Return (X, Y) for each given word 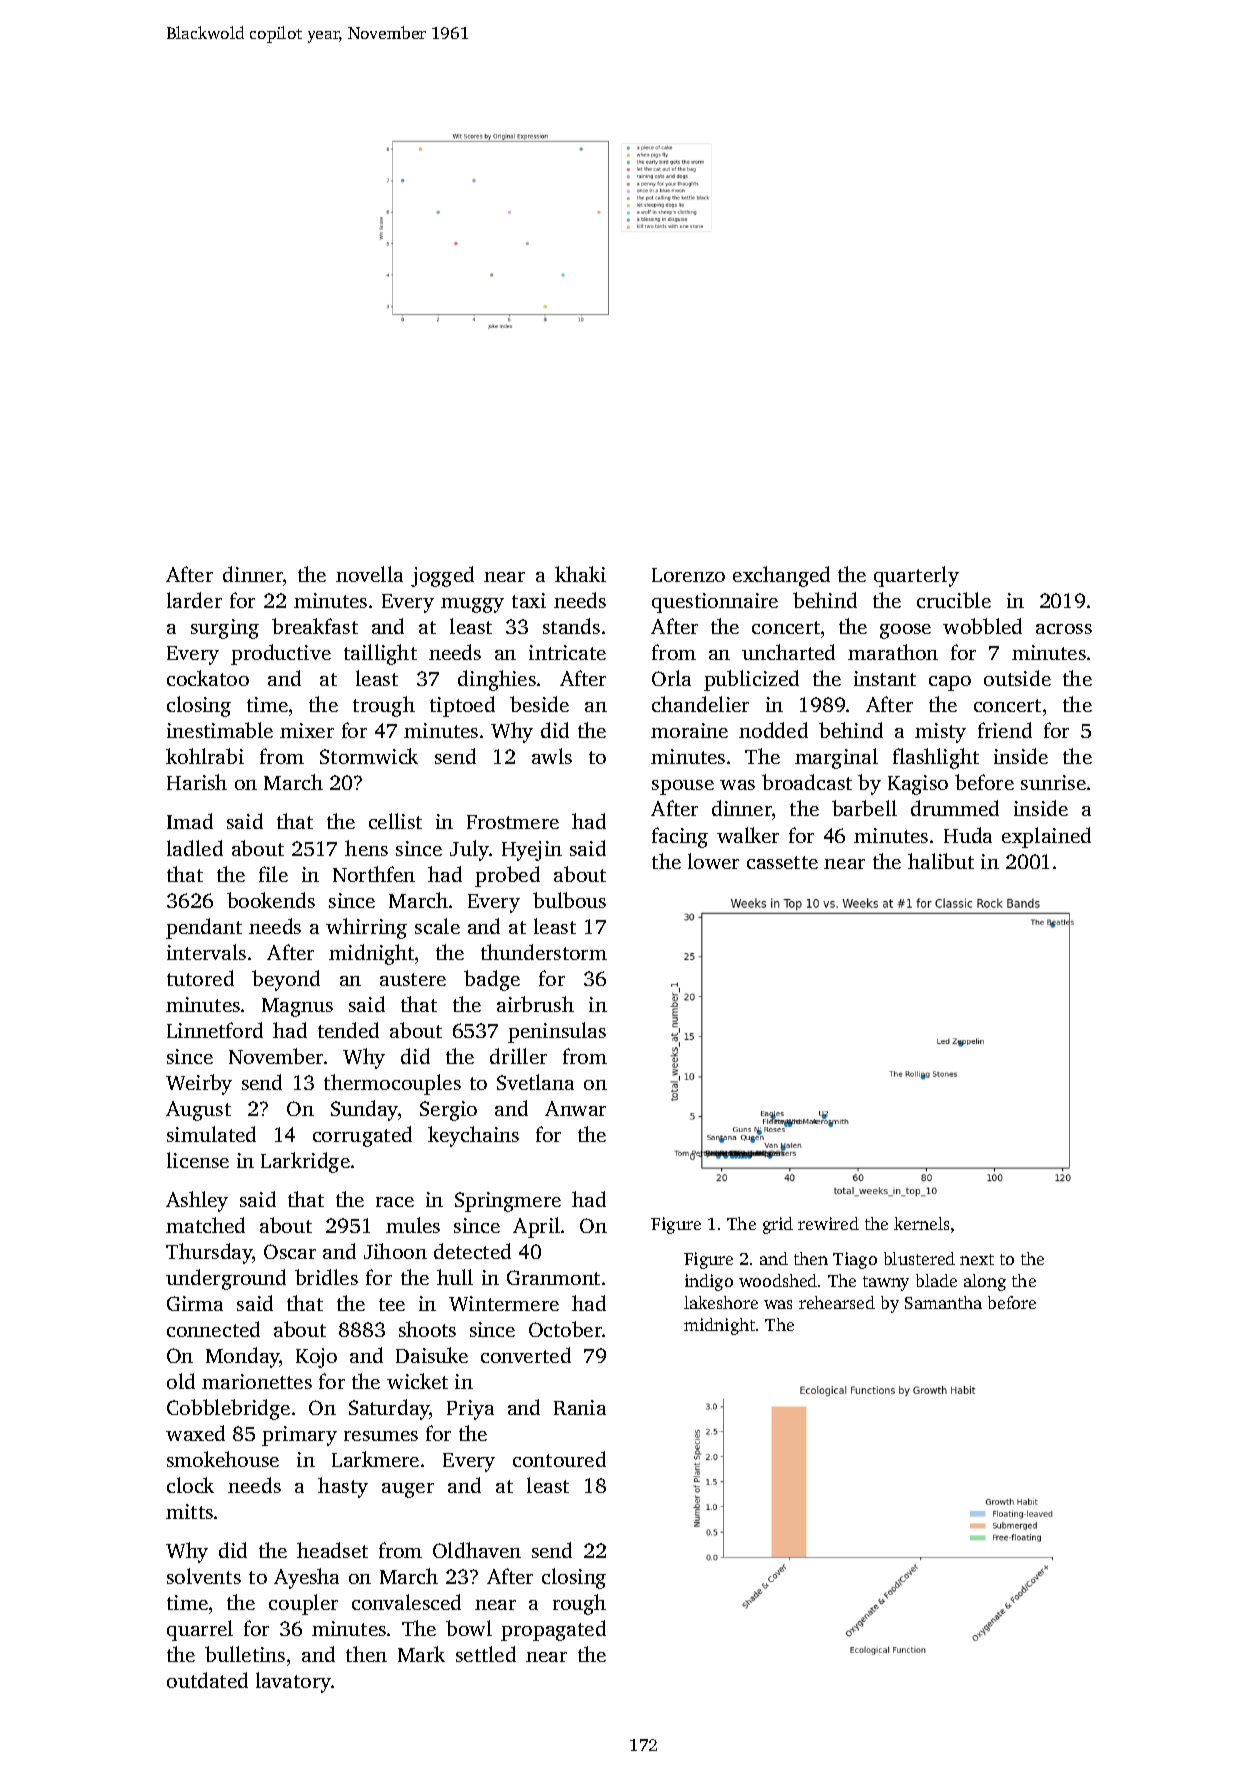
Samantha (943, 1302)
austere (413, 979)
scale (437, 926)
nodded (773, 730)
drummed (955, 808)
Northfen (374, 874)
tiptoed (462, 706)
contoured (559, 1459)
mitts (189, 1511)
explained (1046, 837)
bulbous (569, 900)
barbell (864, 808)
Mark (421, 1654)
